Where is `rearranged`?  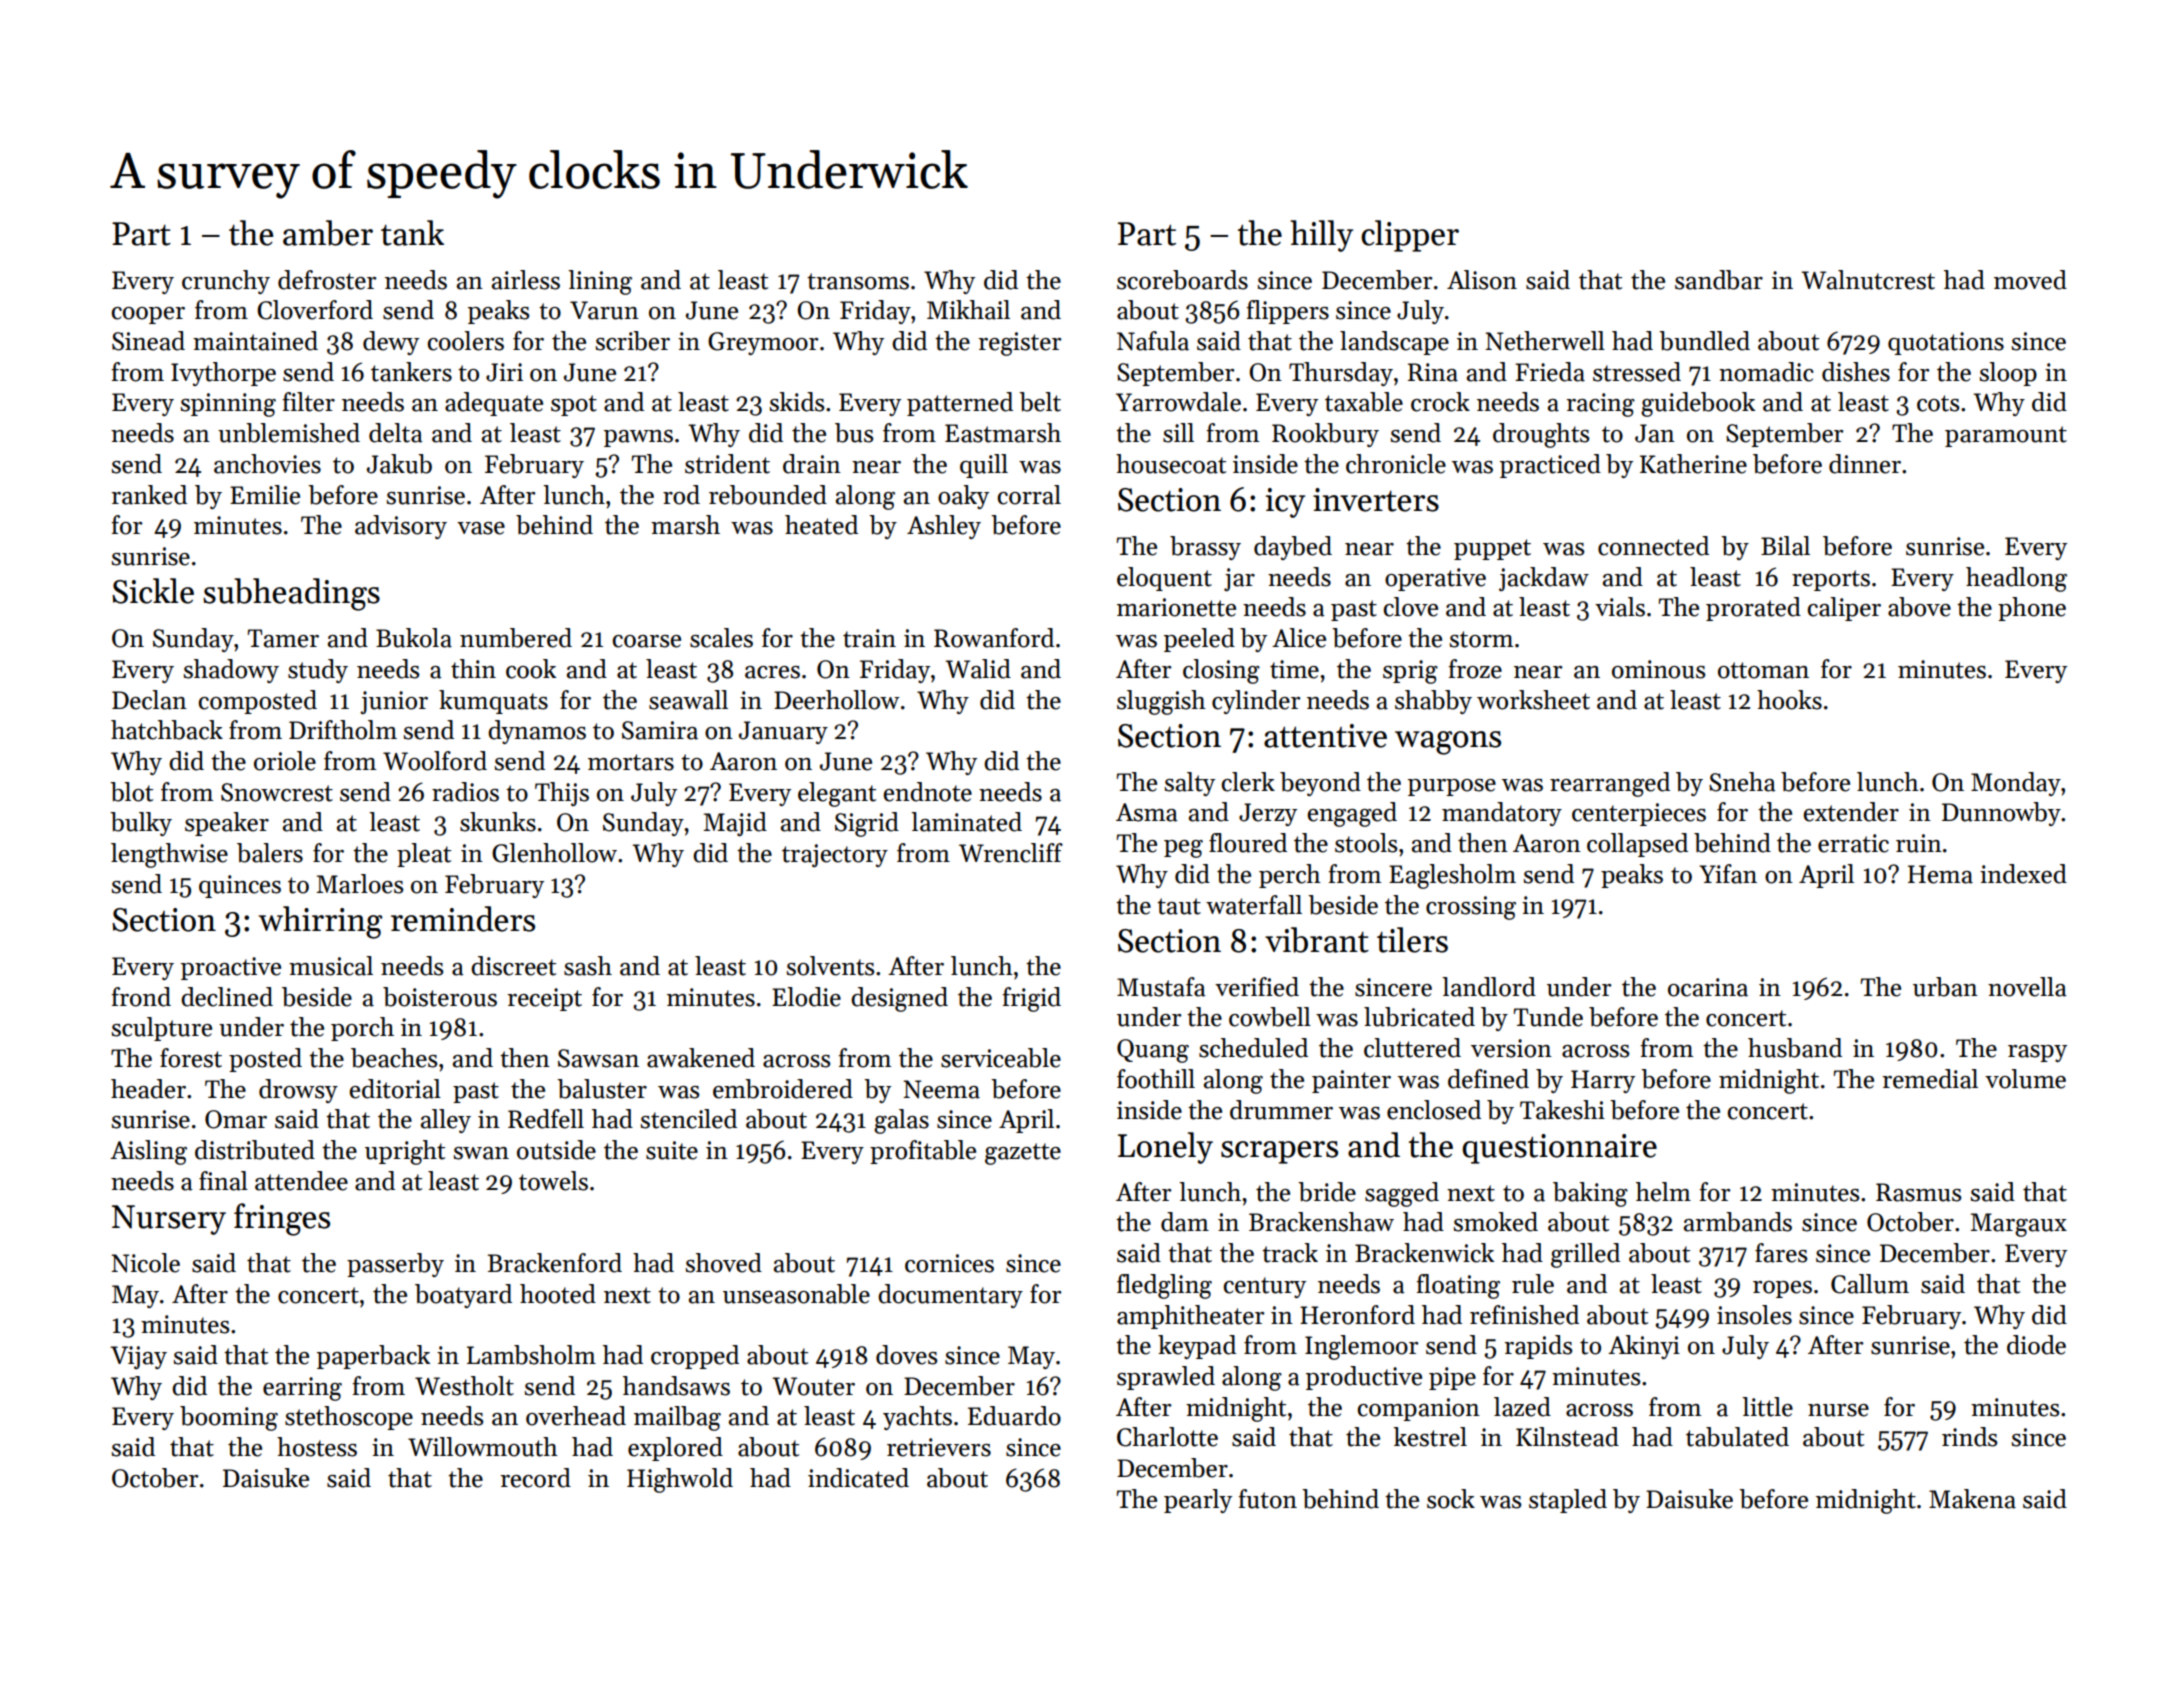
rearranged is located at coordinates (1610, 784).
